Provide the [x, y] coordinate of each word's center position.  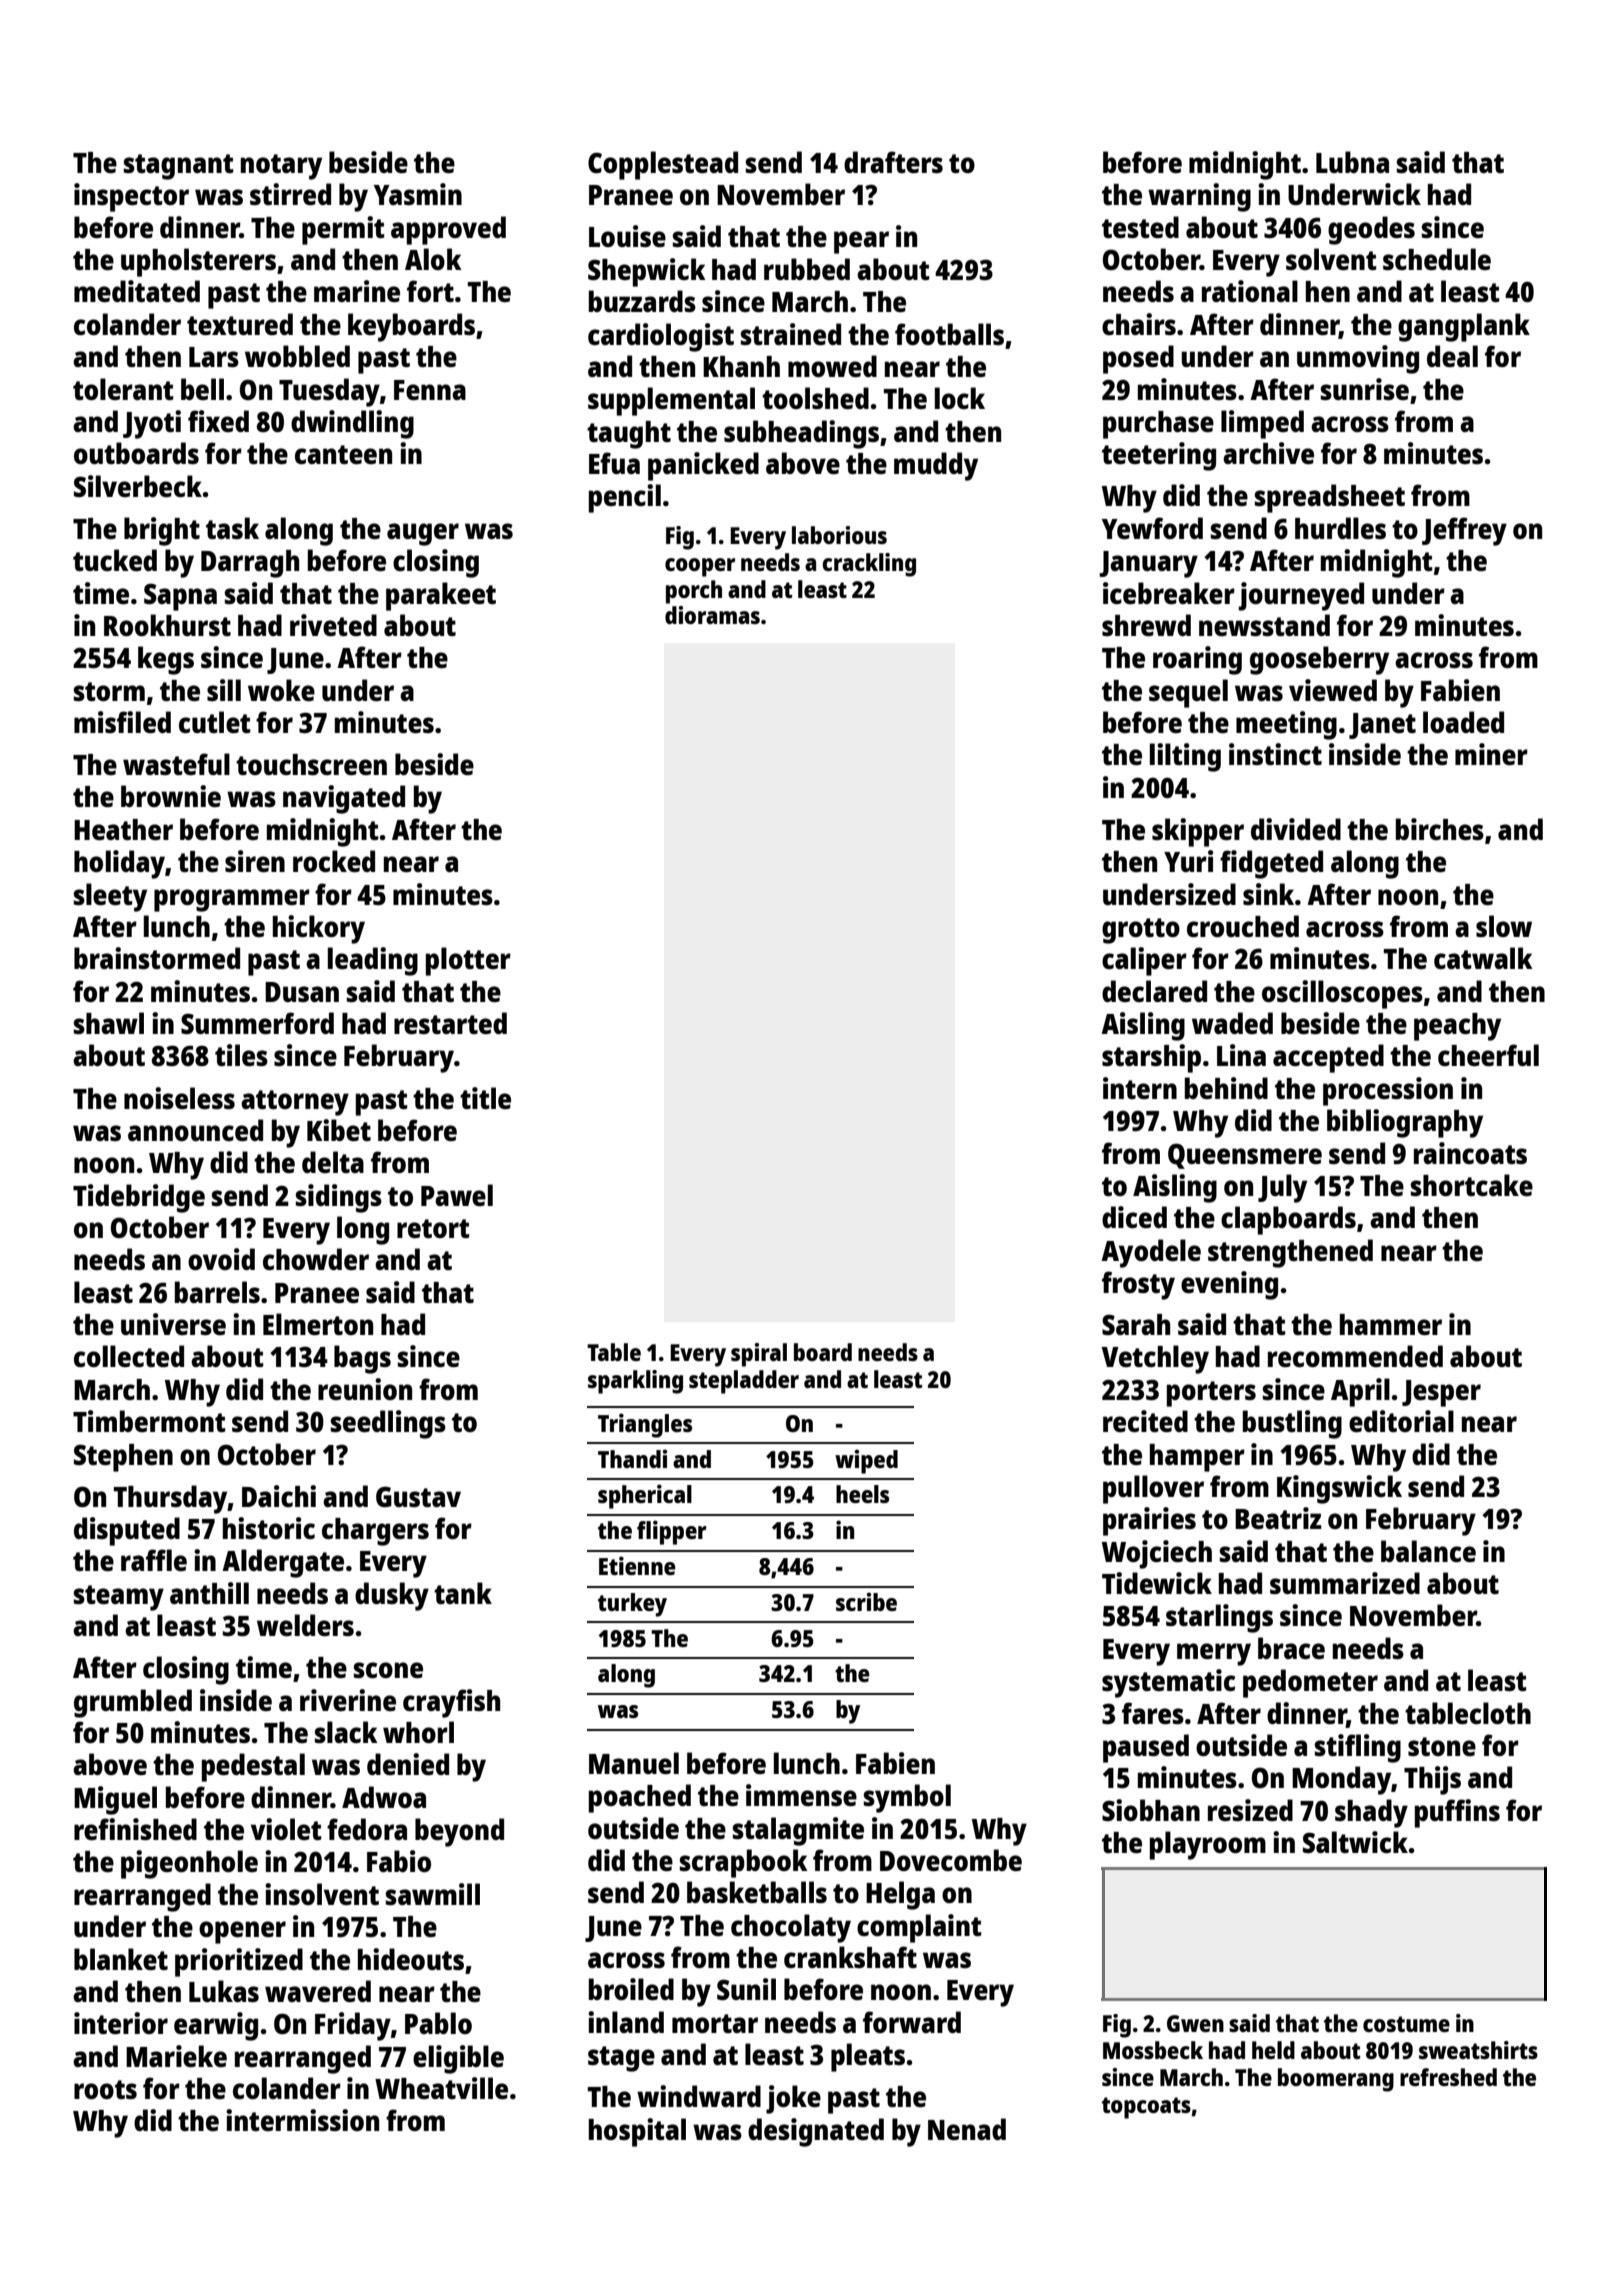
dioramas [712, 615]
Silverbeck [138, 486]
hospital [637, 2132]
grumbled [133, 1703]
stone [1442, 1746]
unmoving [1358, 359]
